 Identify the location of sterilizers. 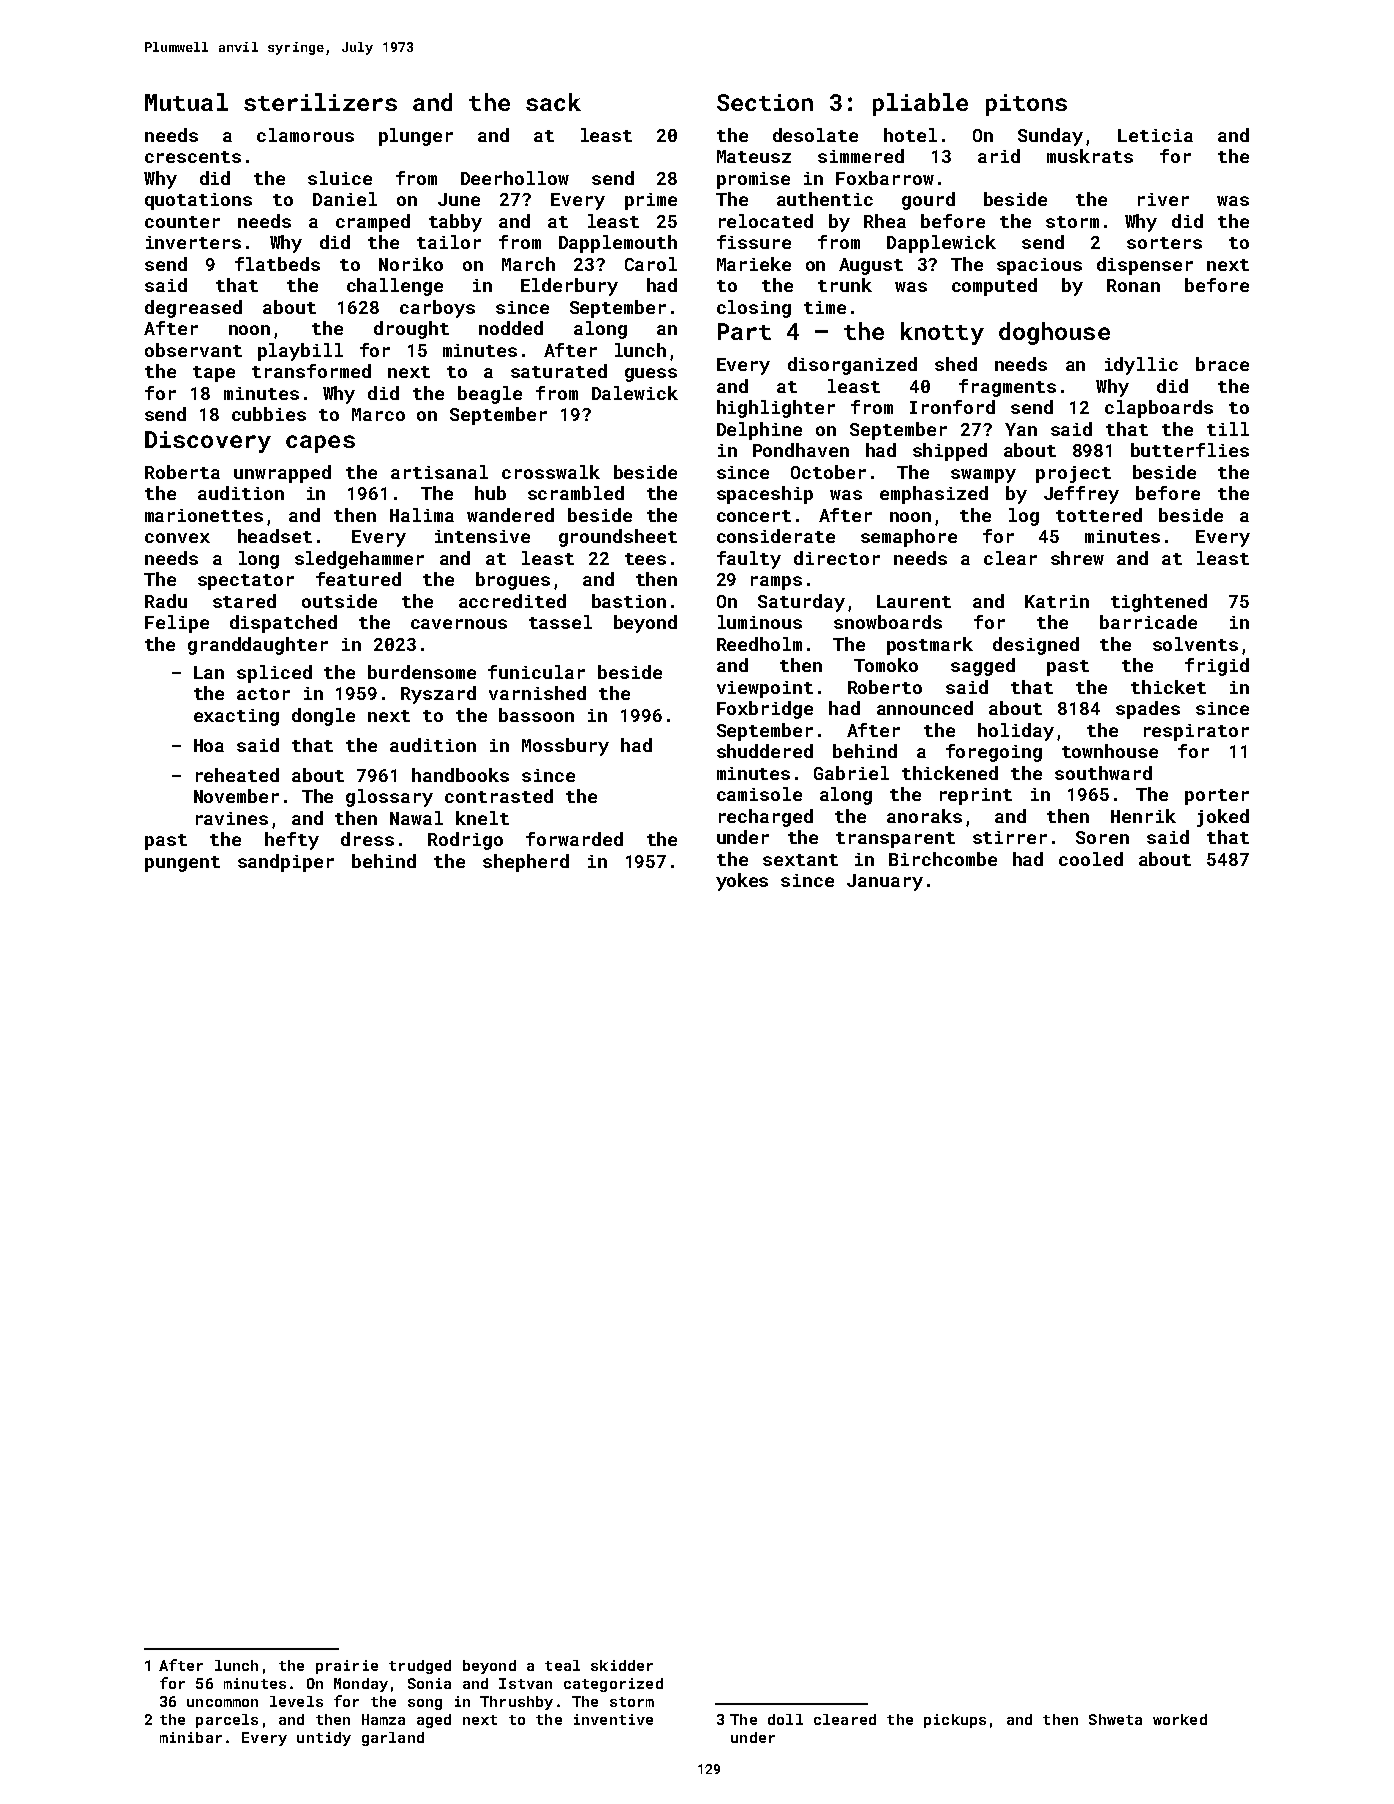
(320, 102).
